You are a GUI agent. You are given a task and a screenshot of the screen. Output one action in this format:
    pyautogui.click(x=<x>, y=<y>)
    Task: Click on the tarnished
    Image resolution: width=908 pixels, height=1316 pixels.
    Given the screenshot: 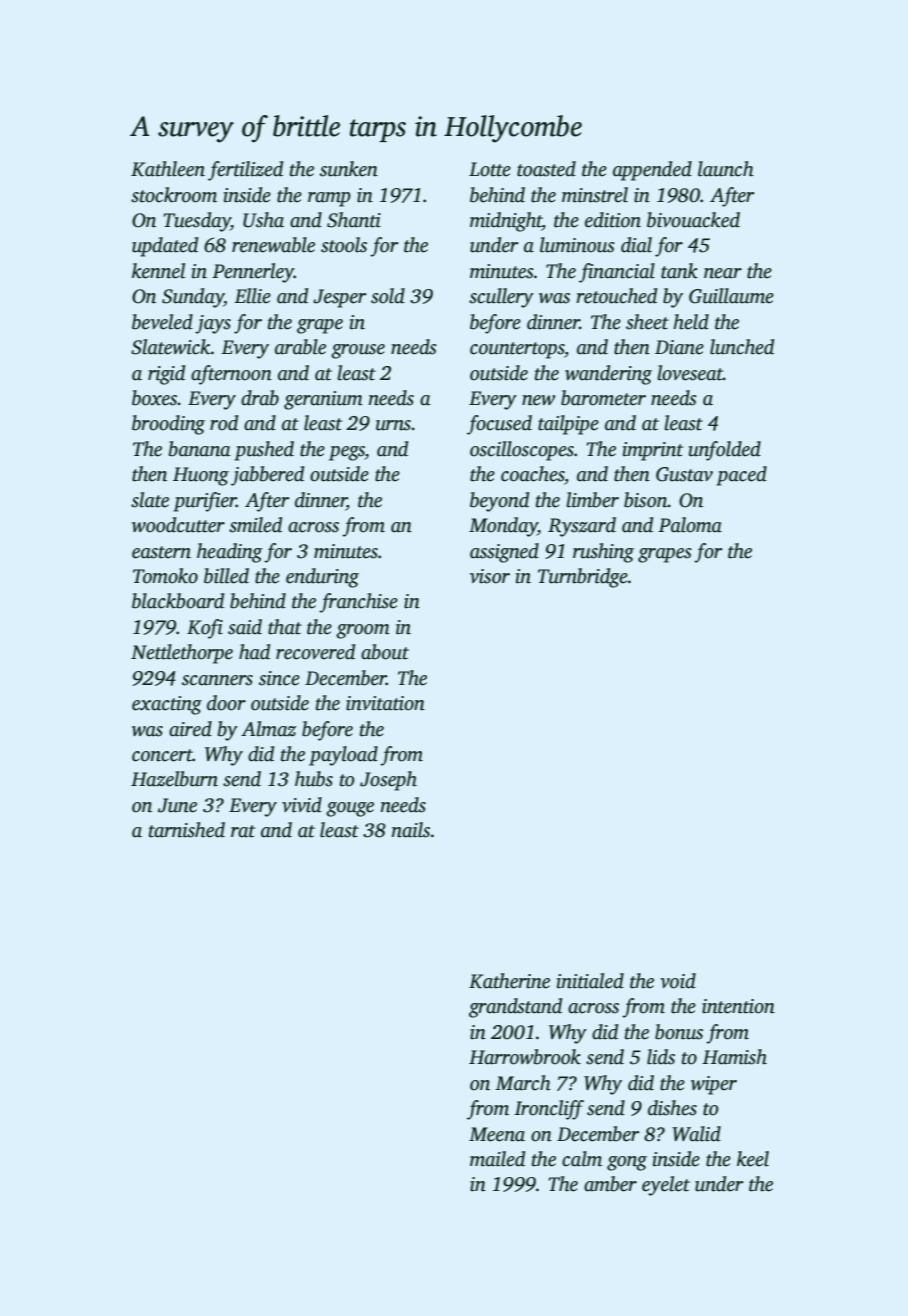 What is the action you would take?
    pyautogui.click(x=187, y=830)
